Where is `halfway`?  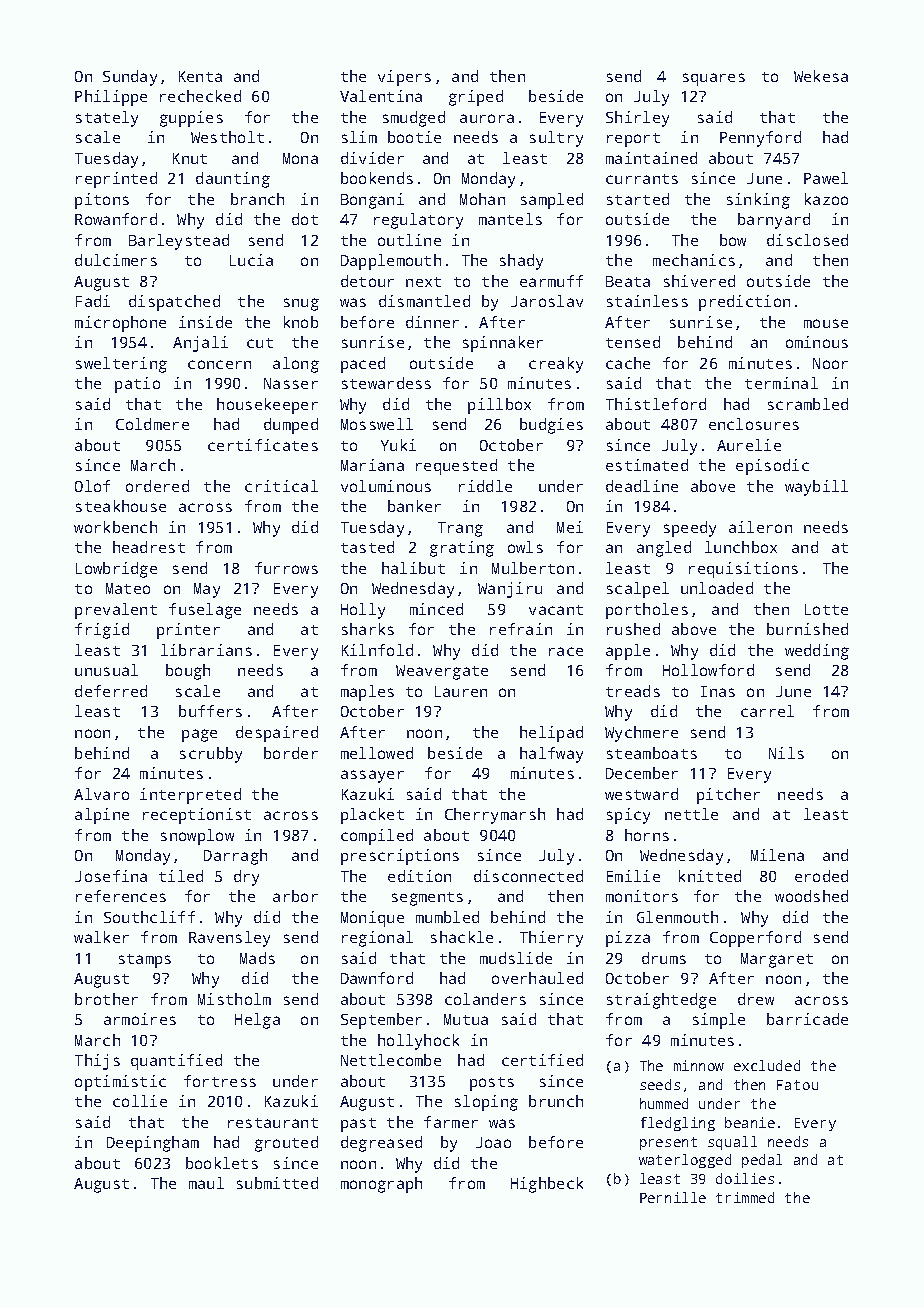 halfway is located at coordinates (551, 755).
